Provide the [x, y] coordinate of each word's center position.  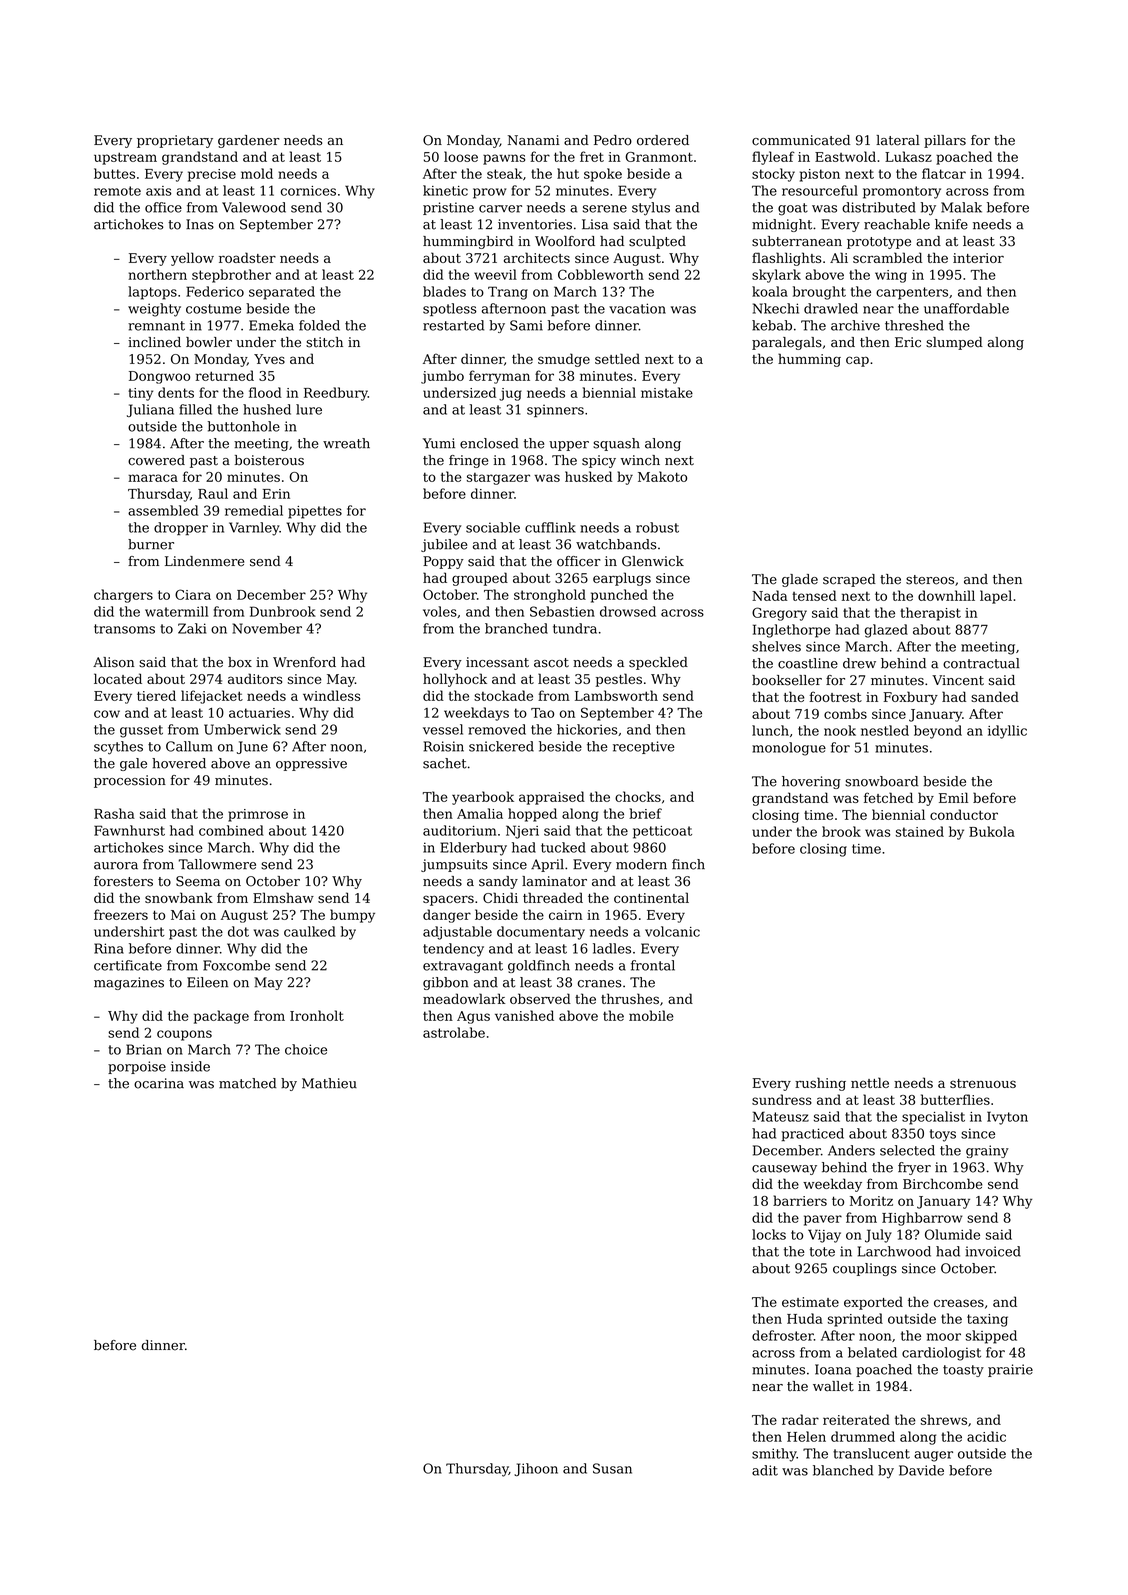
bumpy [352, 916]
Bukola [992, 831]
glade [800, 580]
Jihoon [536, 1469]
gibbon [446, 983]
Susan [612, 1468]
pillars [945, 141]
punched [619, 596]
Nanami [534, 140]
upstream [125, 158]
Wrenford [304, 662]
